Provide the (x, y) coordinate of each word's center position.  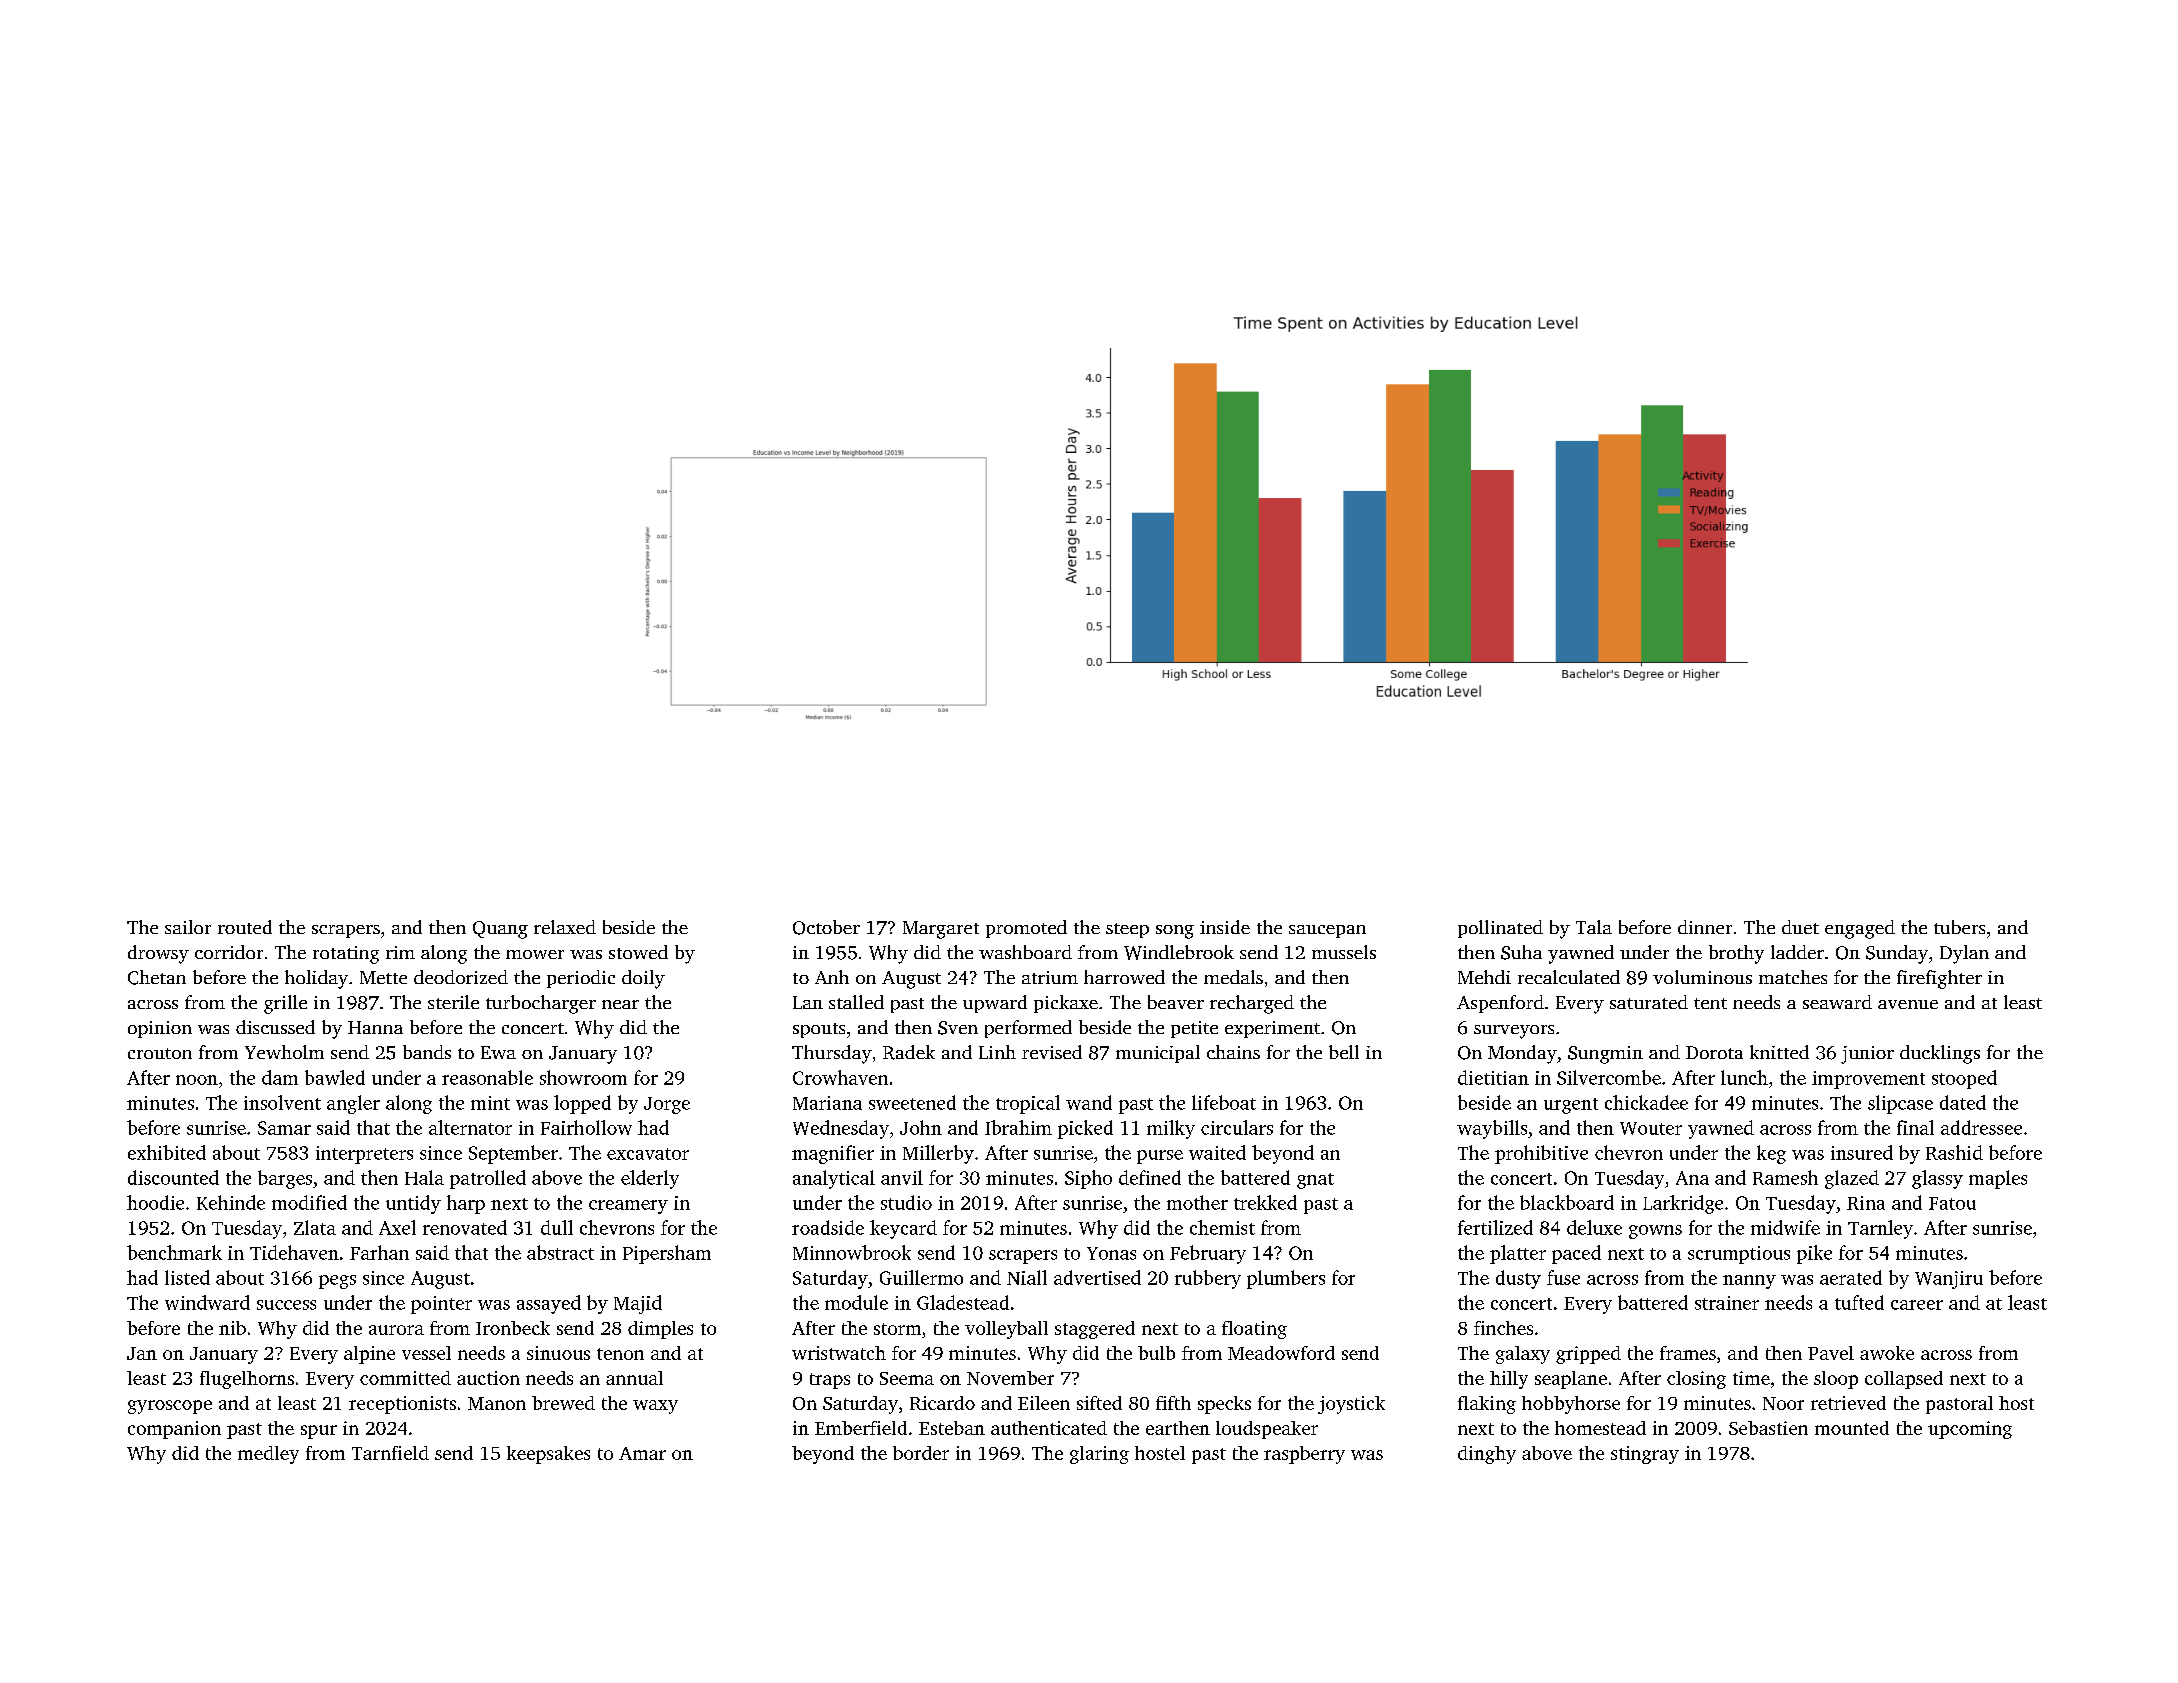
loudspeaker (1267, 1430)
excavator (648, 1154)
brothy (1736, 954)
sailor (188, 927)
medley (268, 1455)
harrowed (1124, 977)
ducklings (1940, 1054)
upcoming (1970, 1430)
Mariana (827, 1103)
